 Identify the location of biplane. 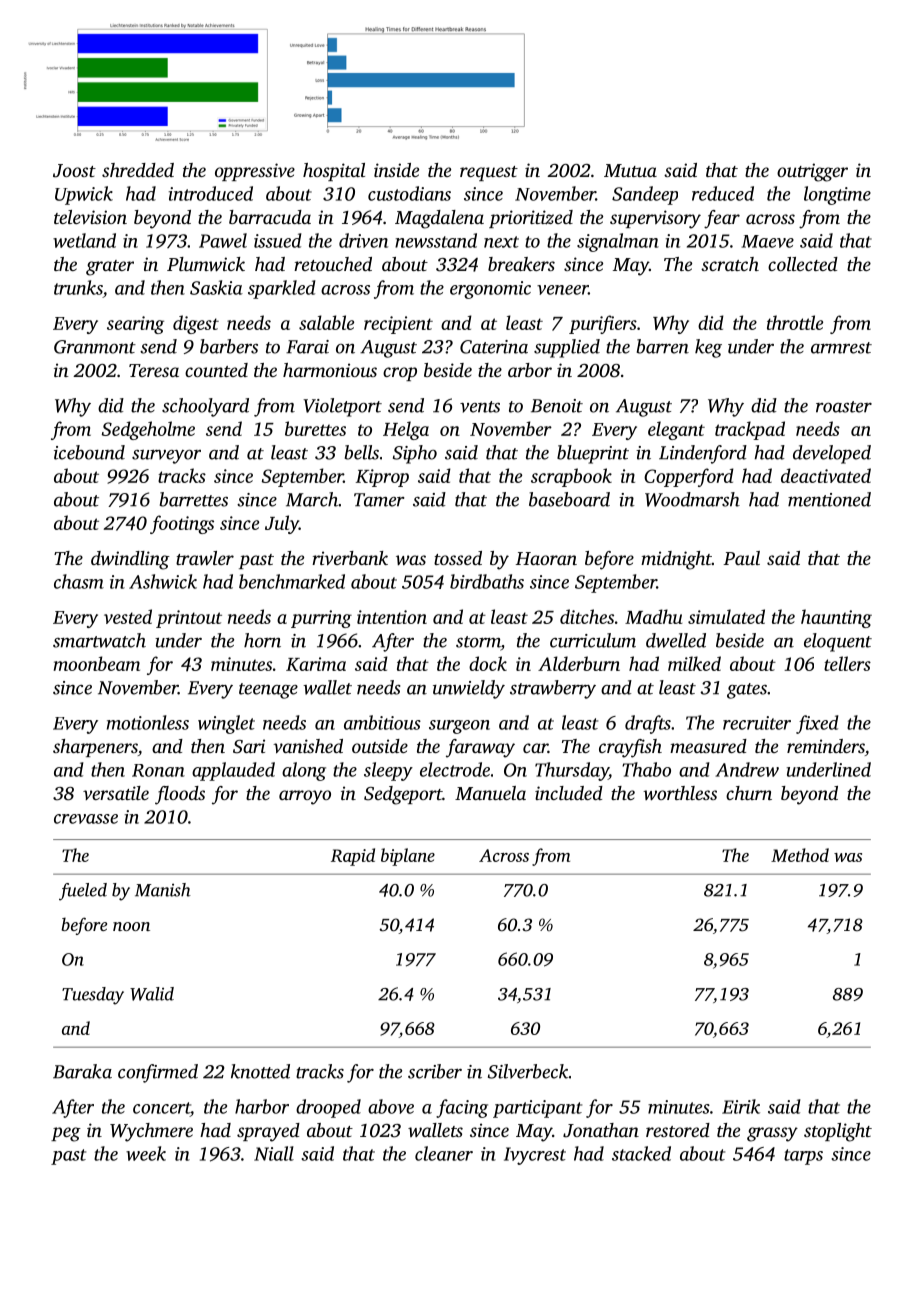
(408, 857).
